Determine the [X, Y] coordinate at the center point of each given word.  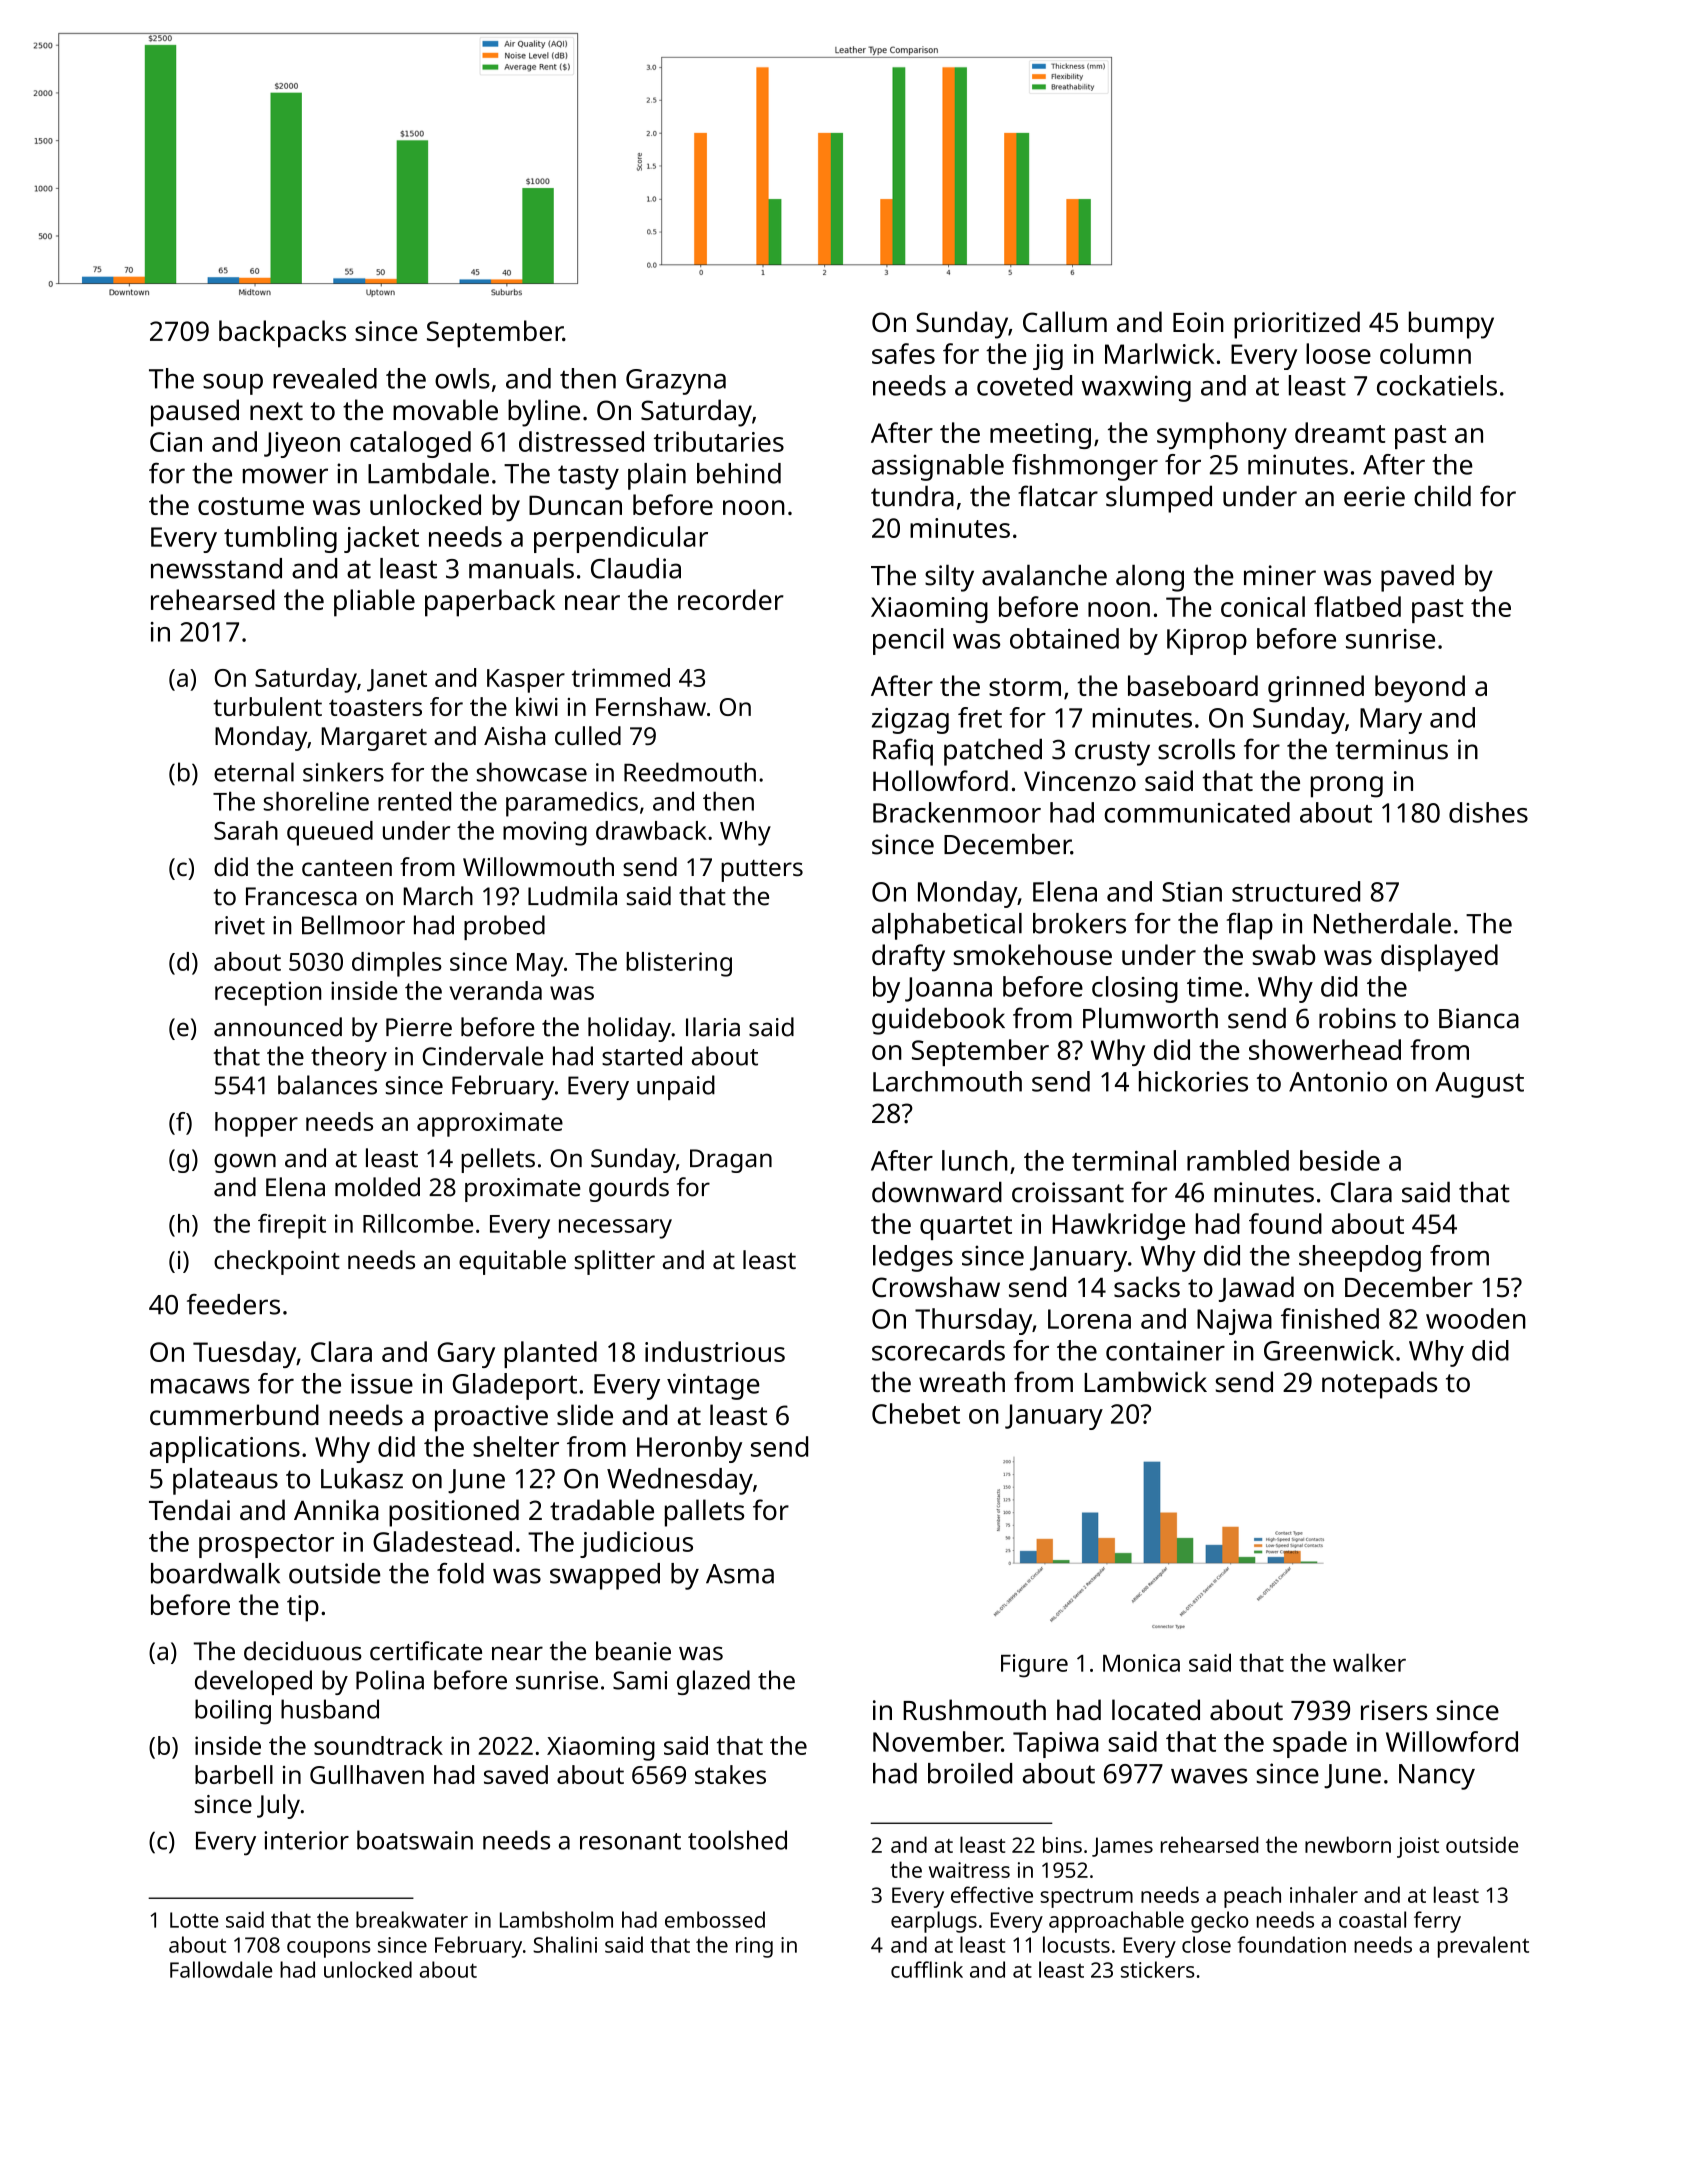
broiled [970, 1773]
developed [253, 1682]
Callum [1065, 322]
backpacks [282, 334]
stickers [1158, 1969]
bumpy [1451, 325]
